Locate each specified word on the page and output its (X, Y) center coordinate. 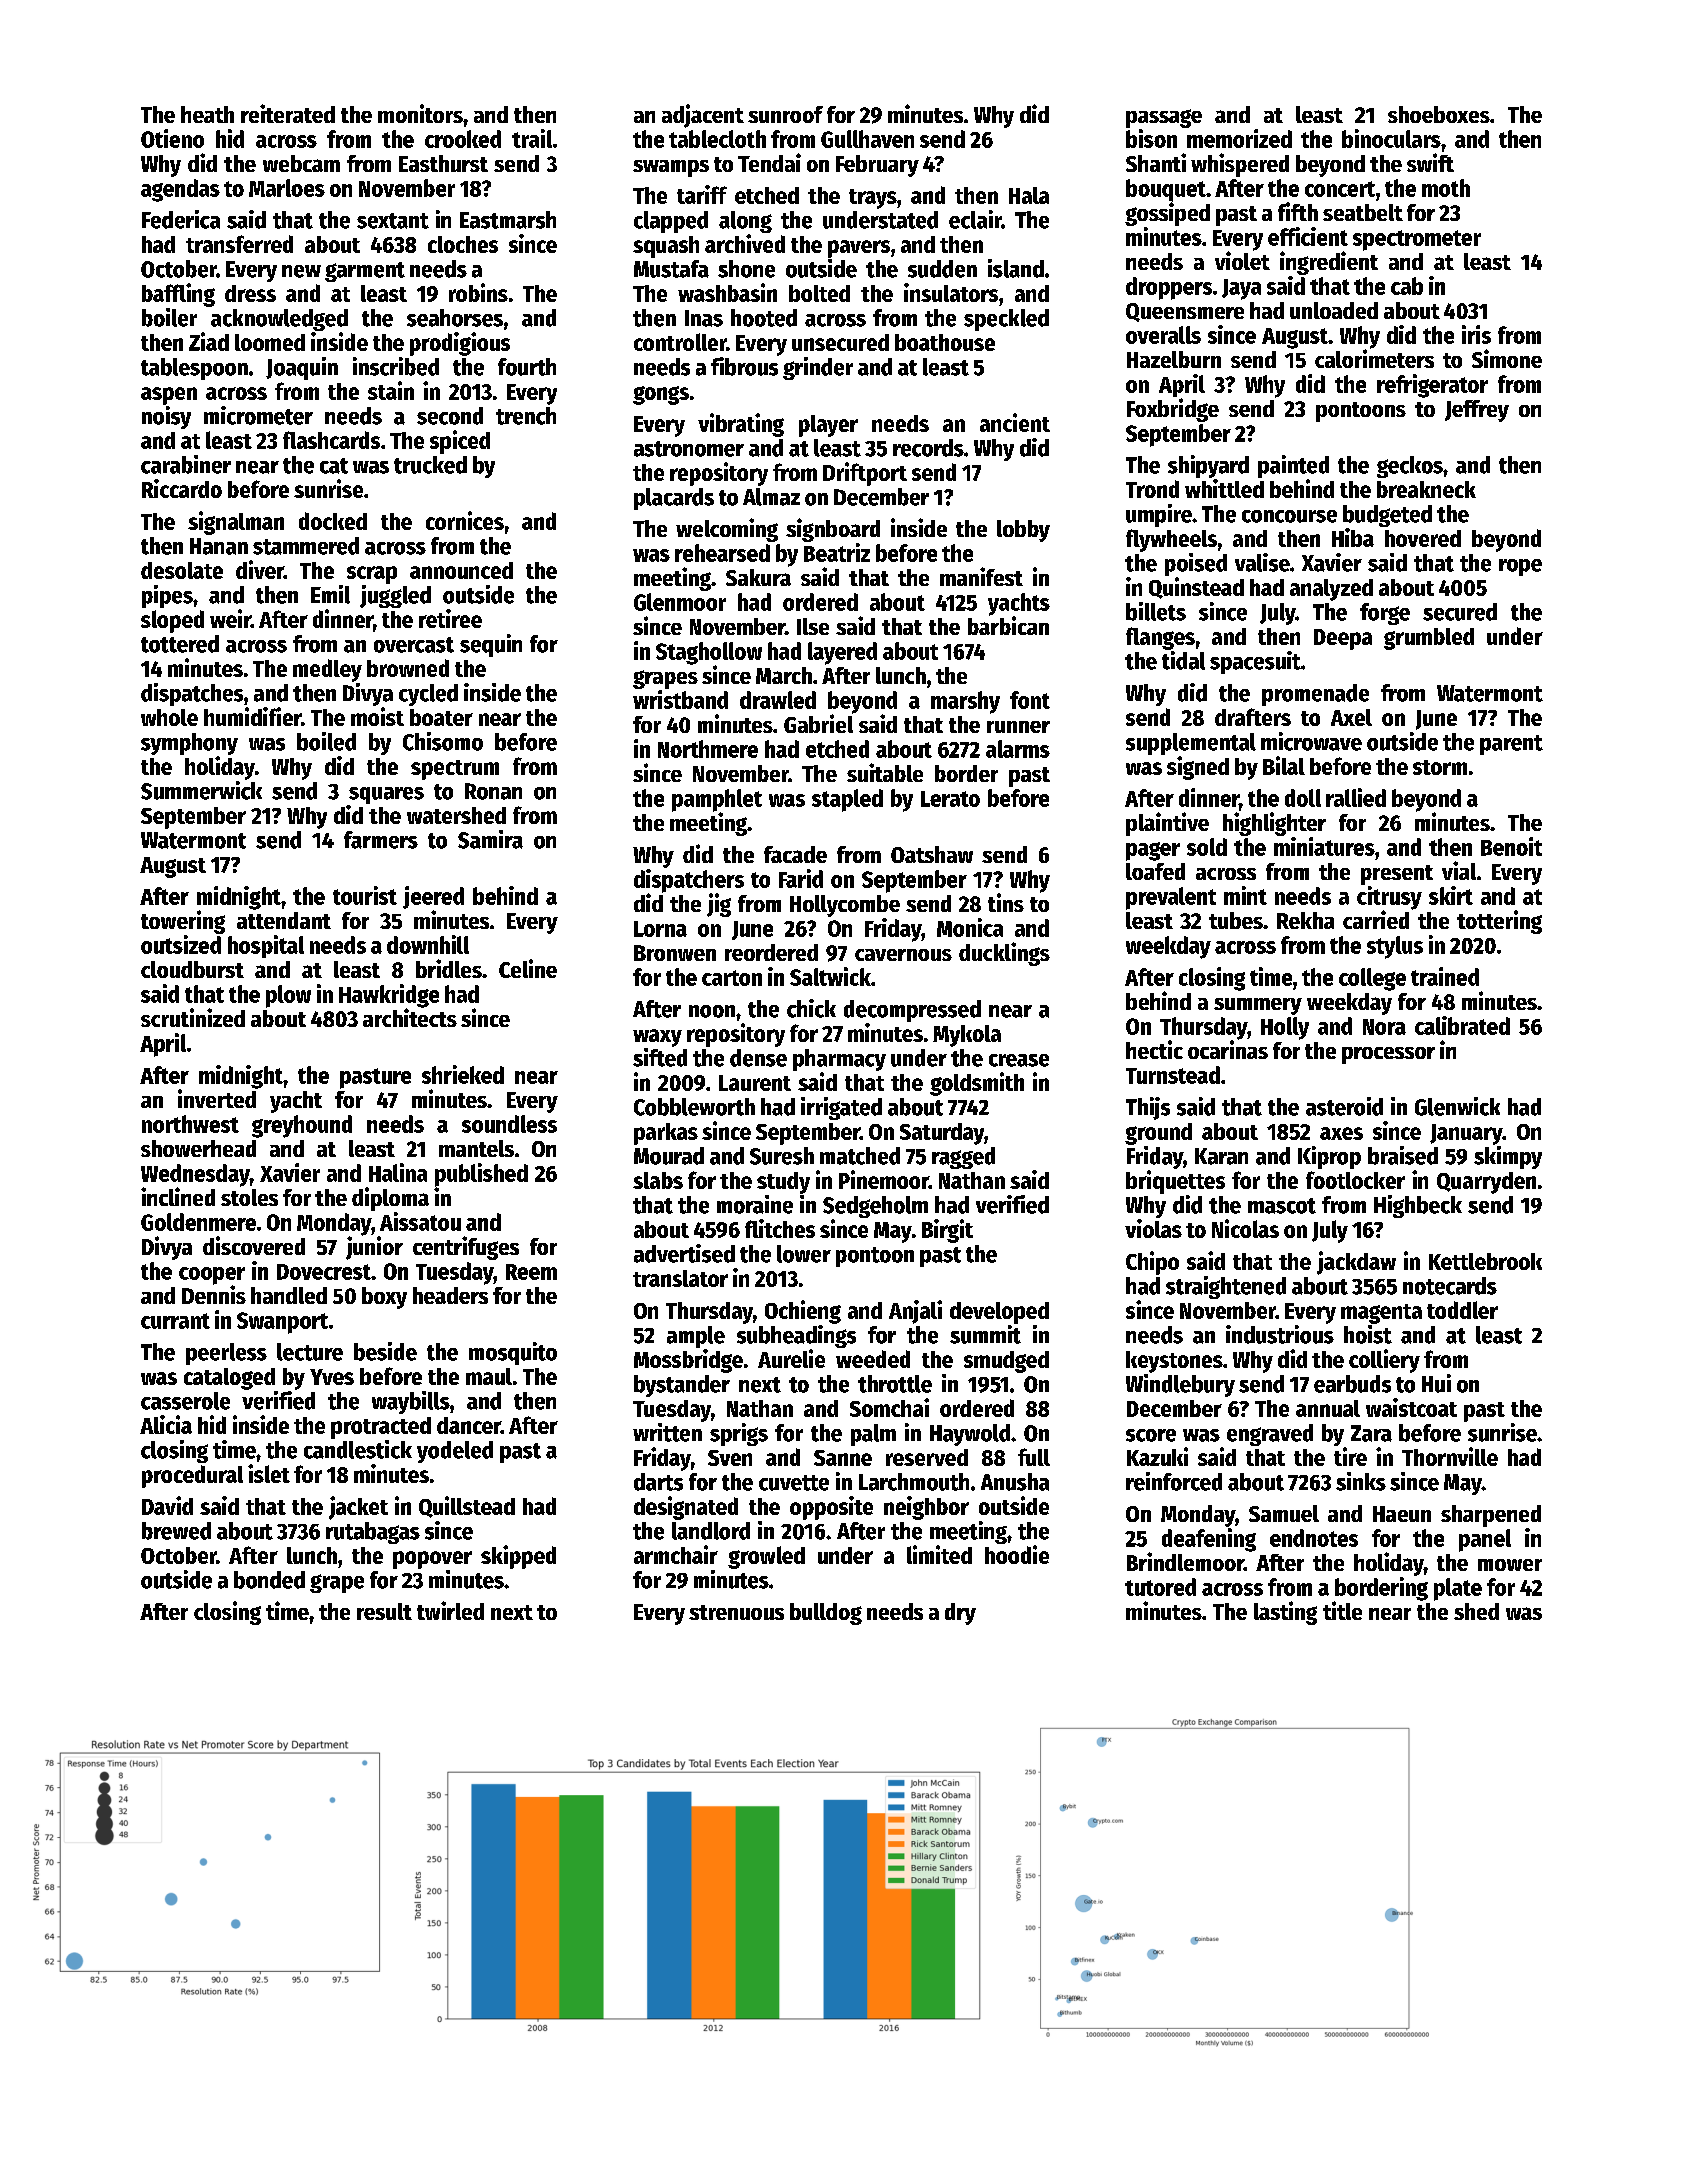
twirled (450, 1610)
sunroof (785, 114)
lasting (1285, 1613)
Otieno (172, 138)
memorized (1239, 138)
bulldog (826, 1614)
